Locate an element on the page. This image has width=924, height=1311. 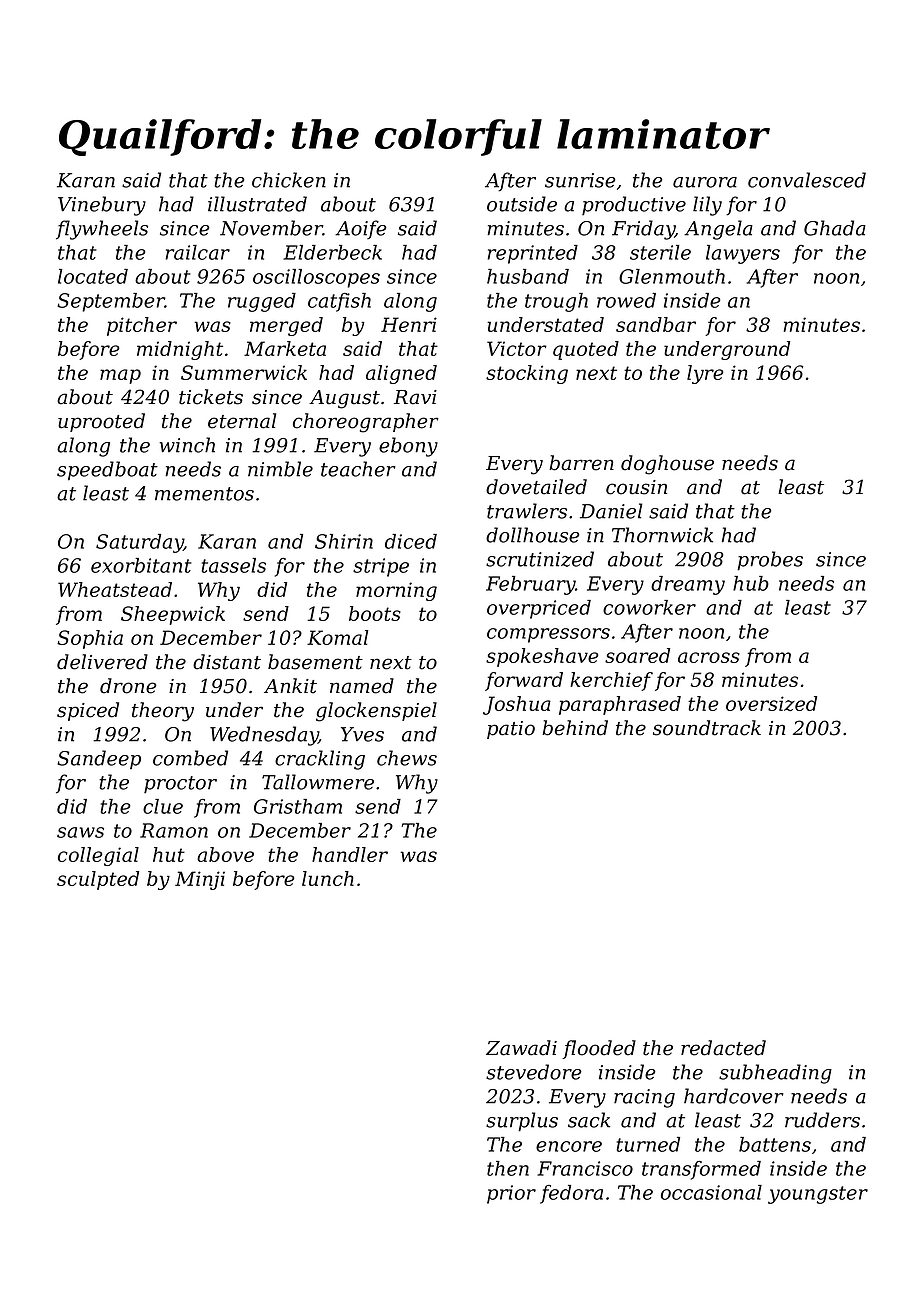
occasional is located at coordinates (711, 1192).
